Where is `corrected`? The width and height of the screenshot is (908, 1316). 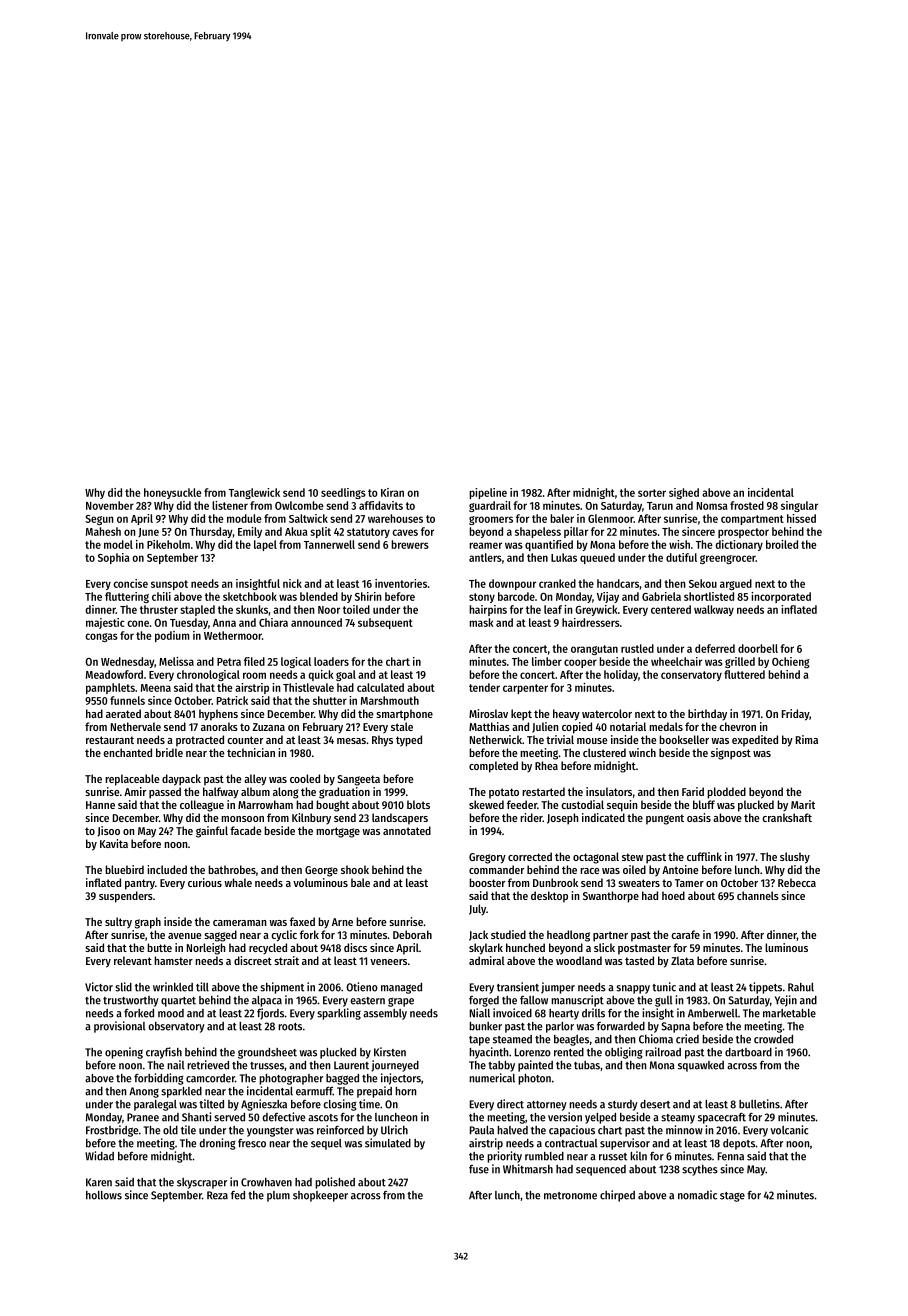 corrected is located at coordinates (530, 856).
